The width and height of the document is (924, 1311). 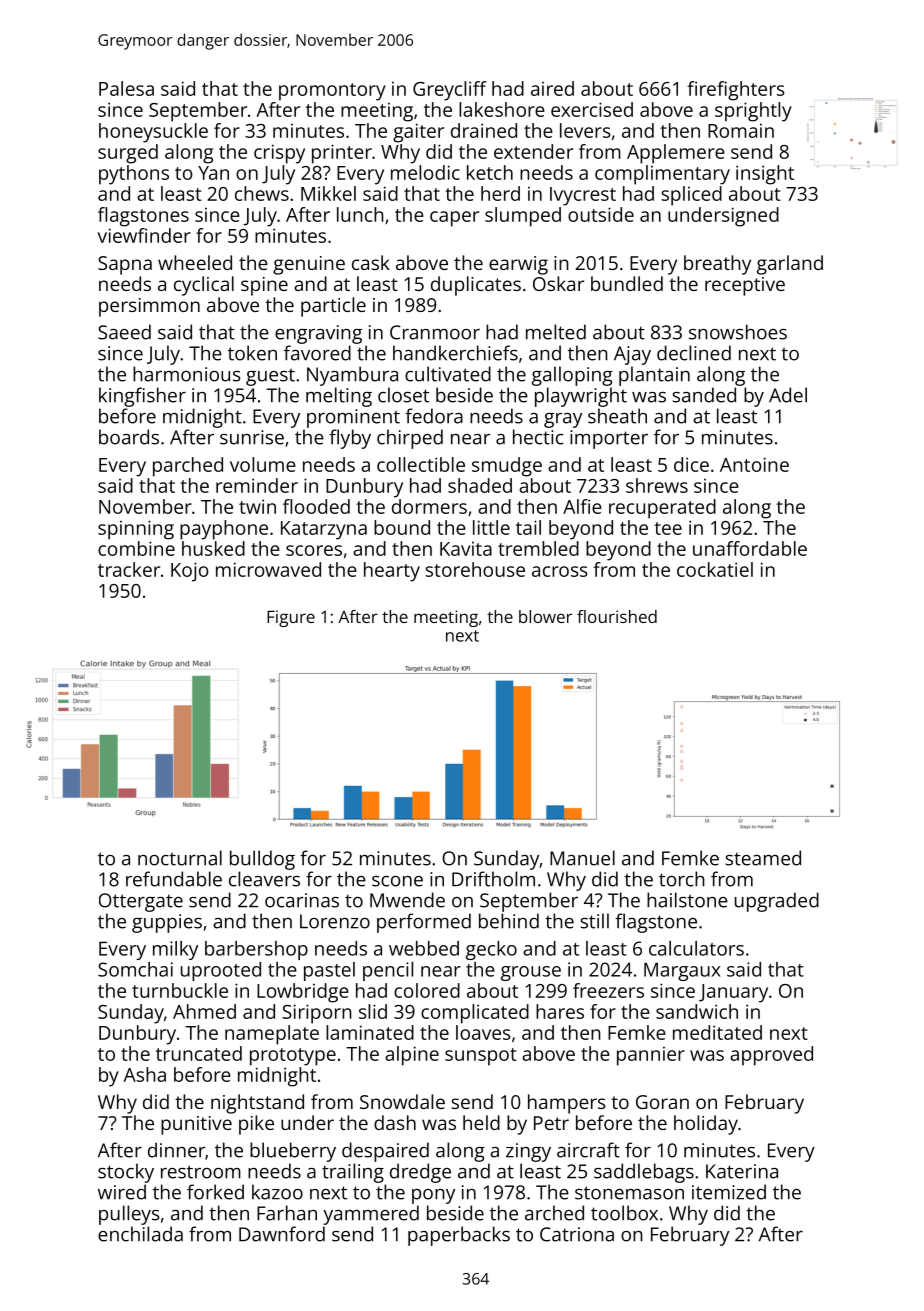 What do you see at coordinates (502, 109) in the document?
I see `lakeshore` at bounding box center [502, 109].
